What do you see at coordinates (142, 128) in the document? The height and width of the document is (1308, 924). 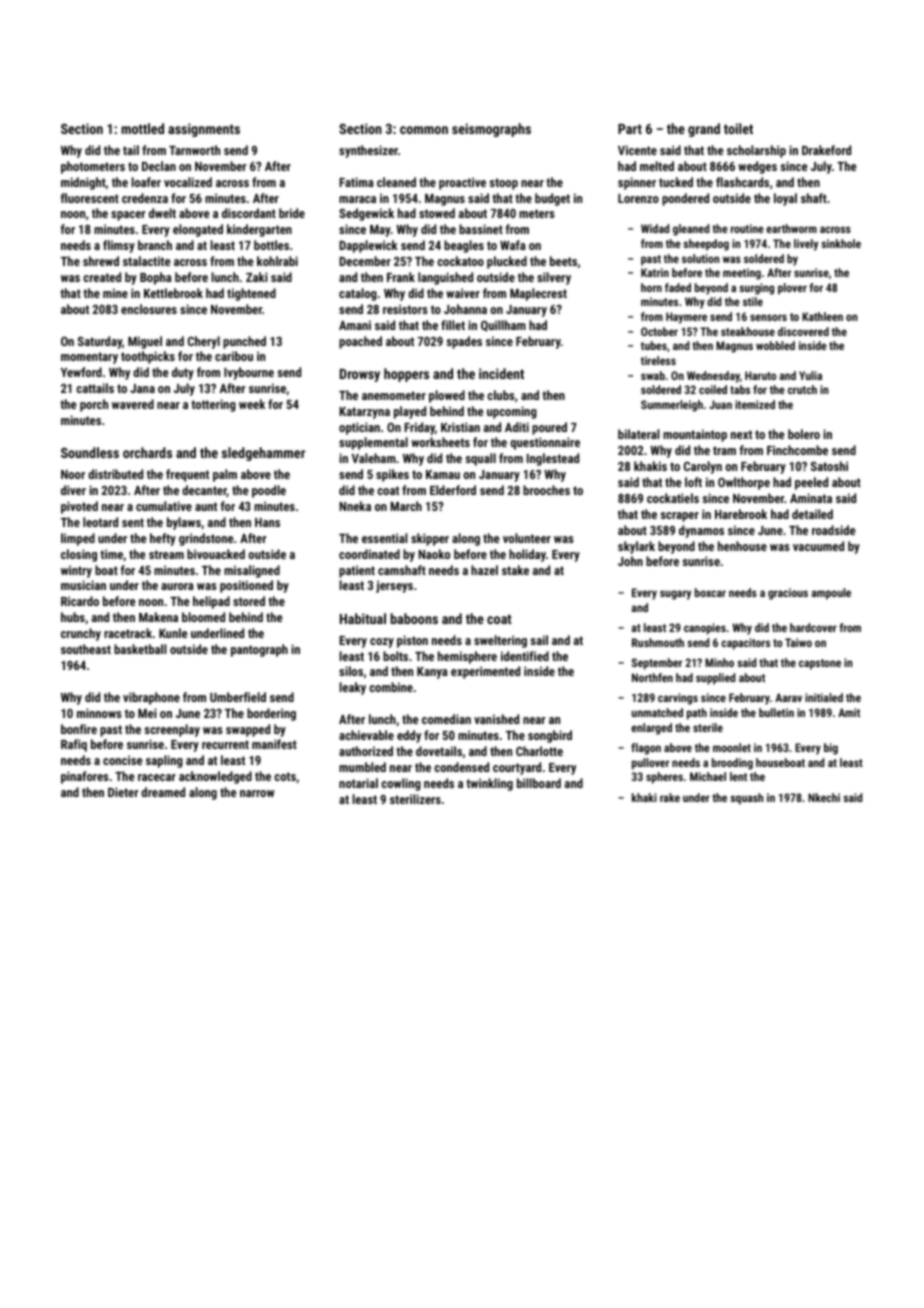 I see `mottled` at bounding box center [142, 128].
